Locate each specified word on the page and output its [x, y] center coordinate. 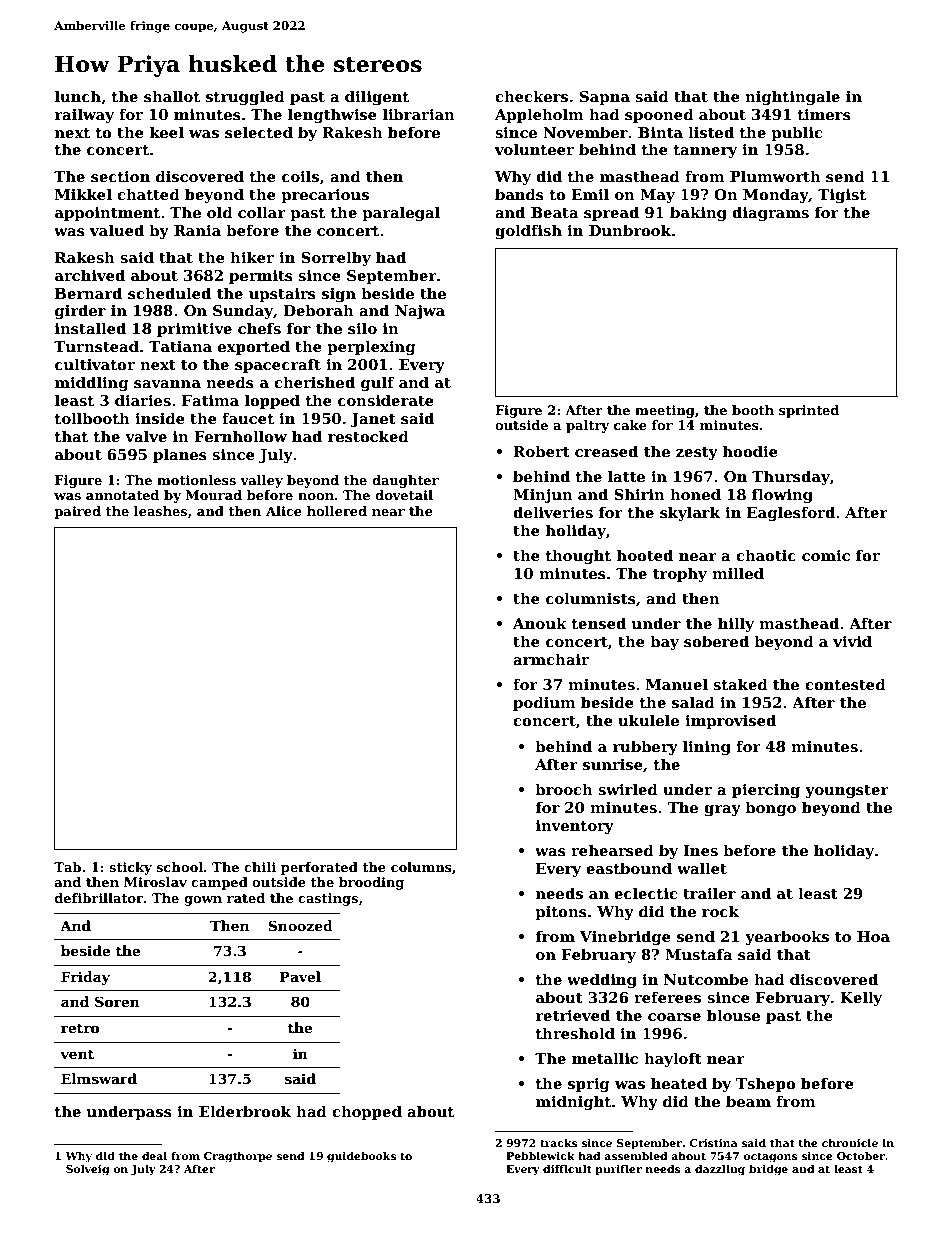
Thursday [791, 477]
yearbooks [787, 937]
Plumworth [775, 176]
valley [261, 481]
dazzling [720, 1170]
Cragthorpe [238, 1157]
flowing [782, 495]
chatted [148, 194]
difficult [567, 1168]
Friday [85, 978]
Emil [590, 194]
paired [77, 512]
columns [421, 867]
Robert [541, 451]
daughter [405, 481]
